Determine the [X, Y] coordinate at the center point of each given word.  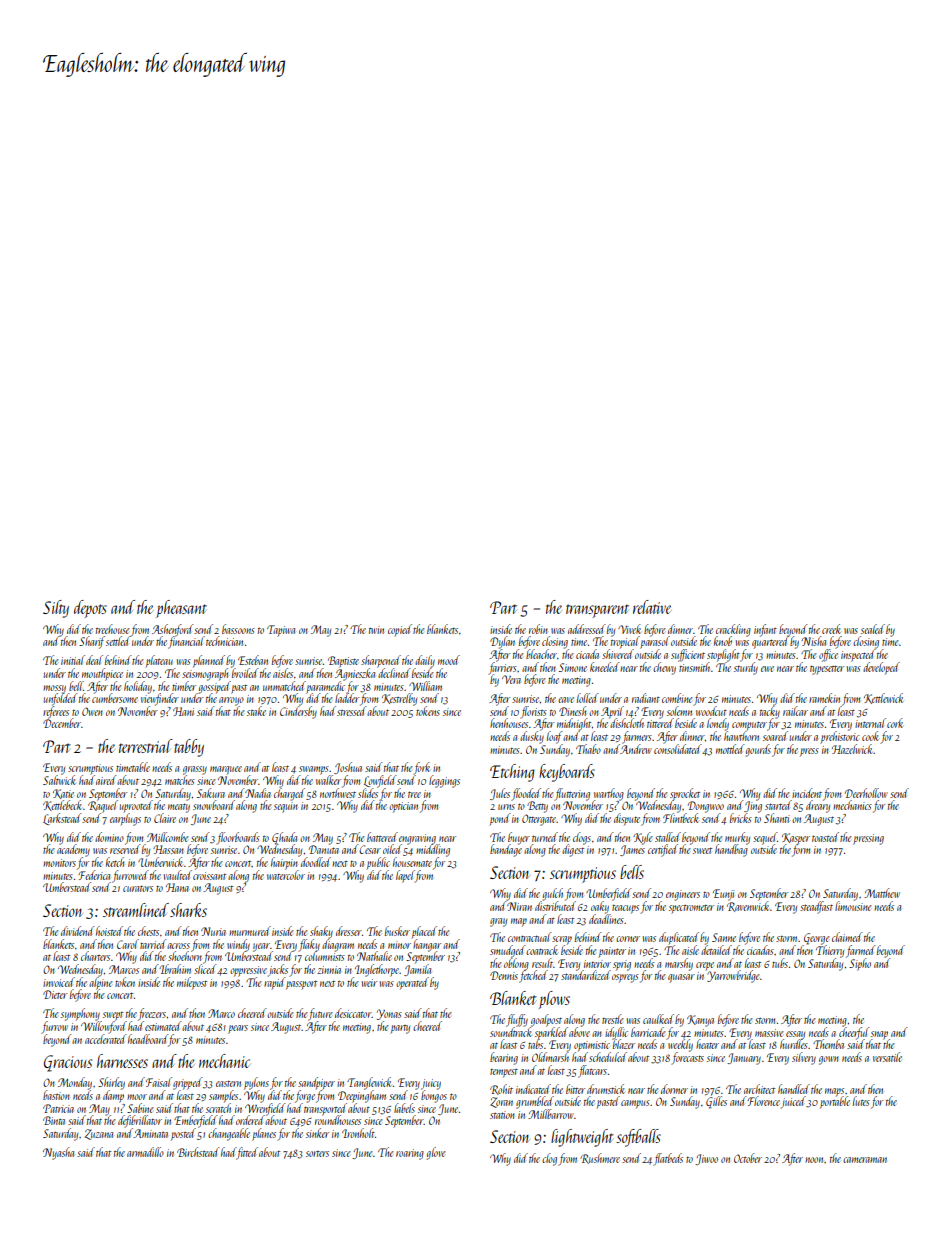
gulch [553, 894]
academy [73, 851]
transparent [597, 611]
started [778, 805]
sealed [873, 629]
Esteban [253, 660]
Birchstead [198, 1152]
